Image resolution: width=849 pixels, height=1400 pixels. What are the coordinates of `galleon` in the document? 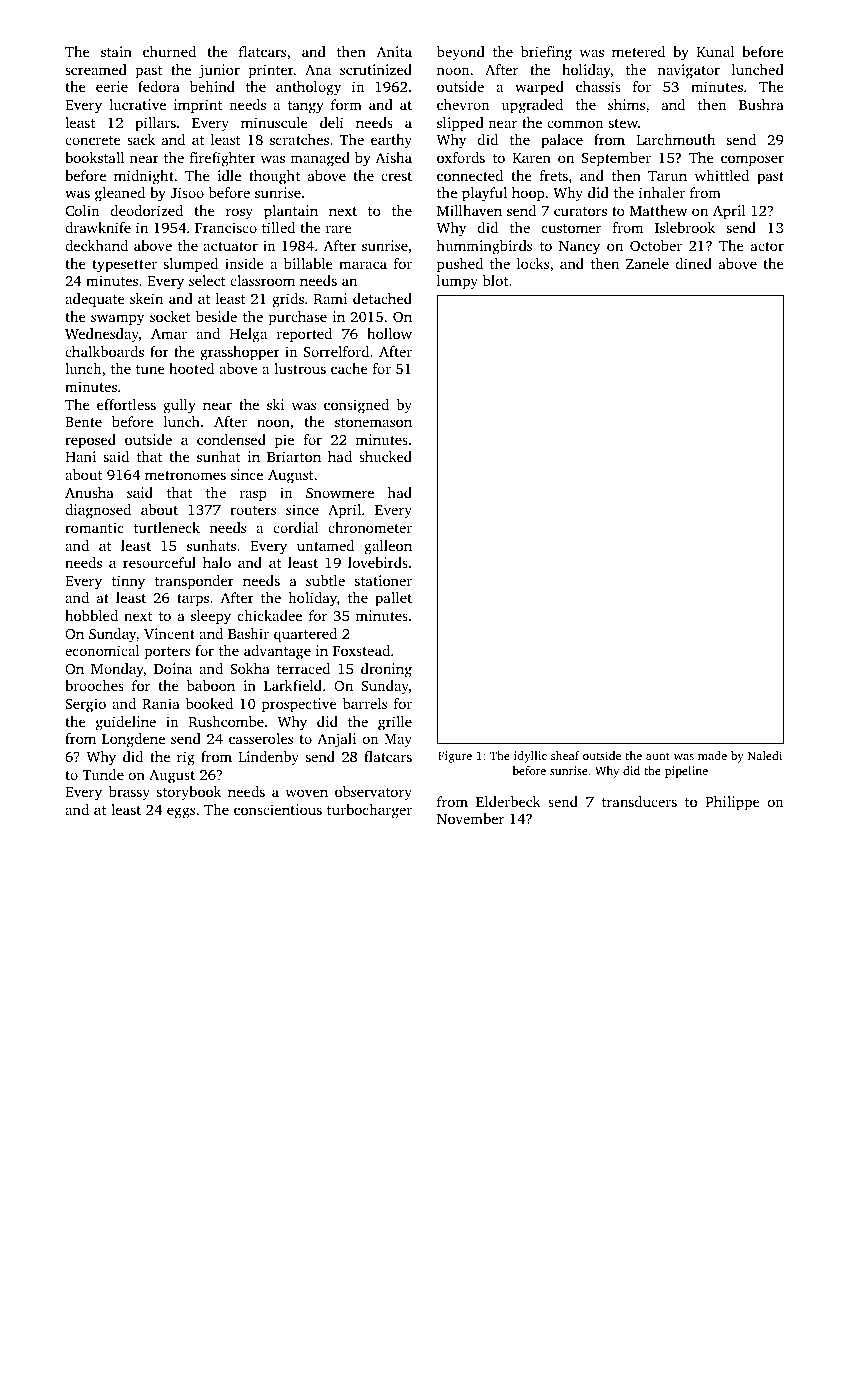 It's located at (388, 547).
